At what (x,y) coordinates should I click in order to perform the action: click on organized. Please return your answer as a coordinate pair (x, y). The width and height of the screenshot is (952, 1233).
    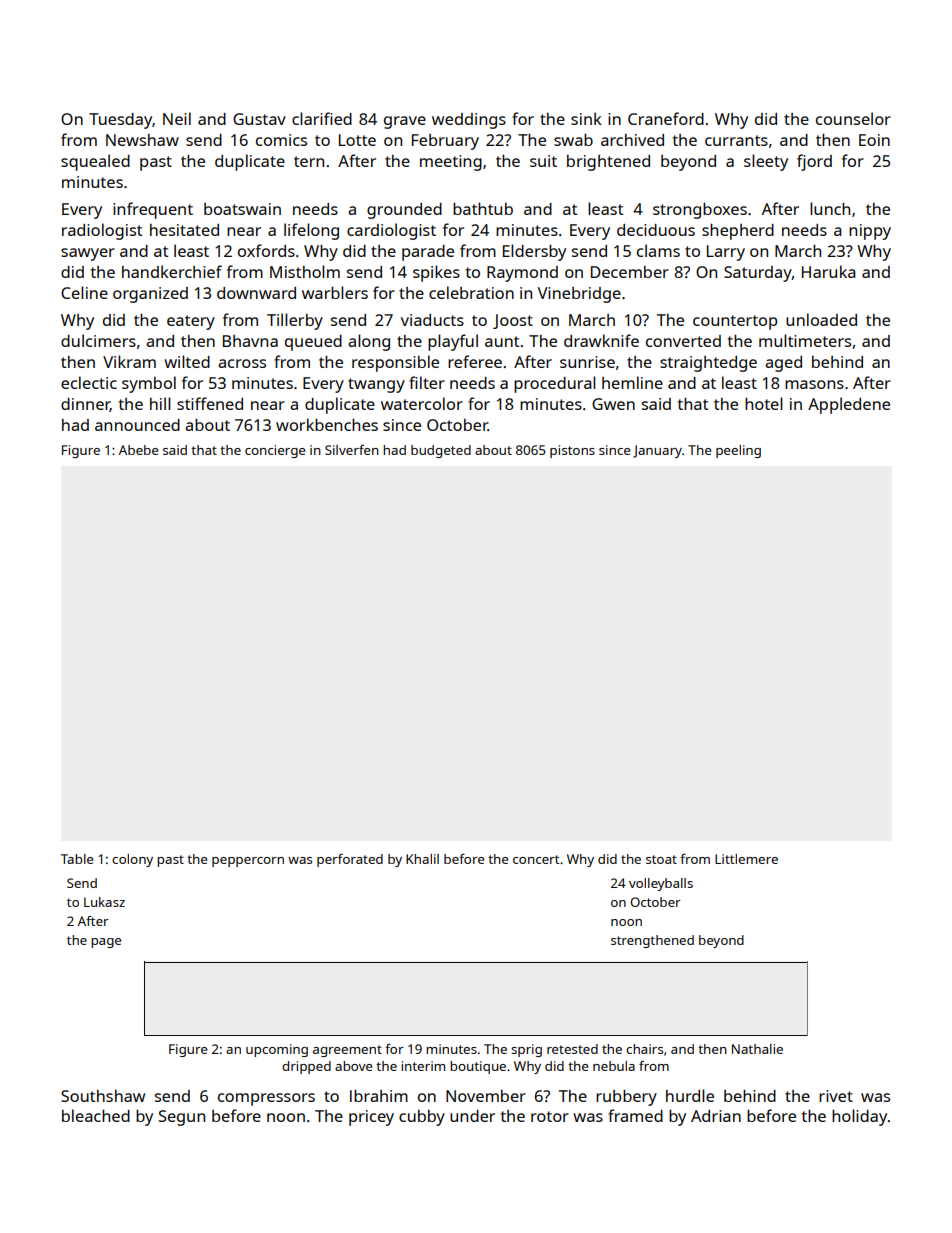
    Looking at the image, I should click on (150, 295).
